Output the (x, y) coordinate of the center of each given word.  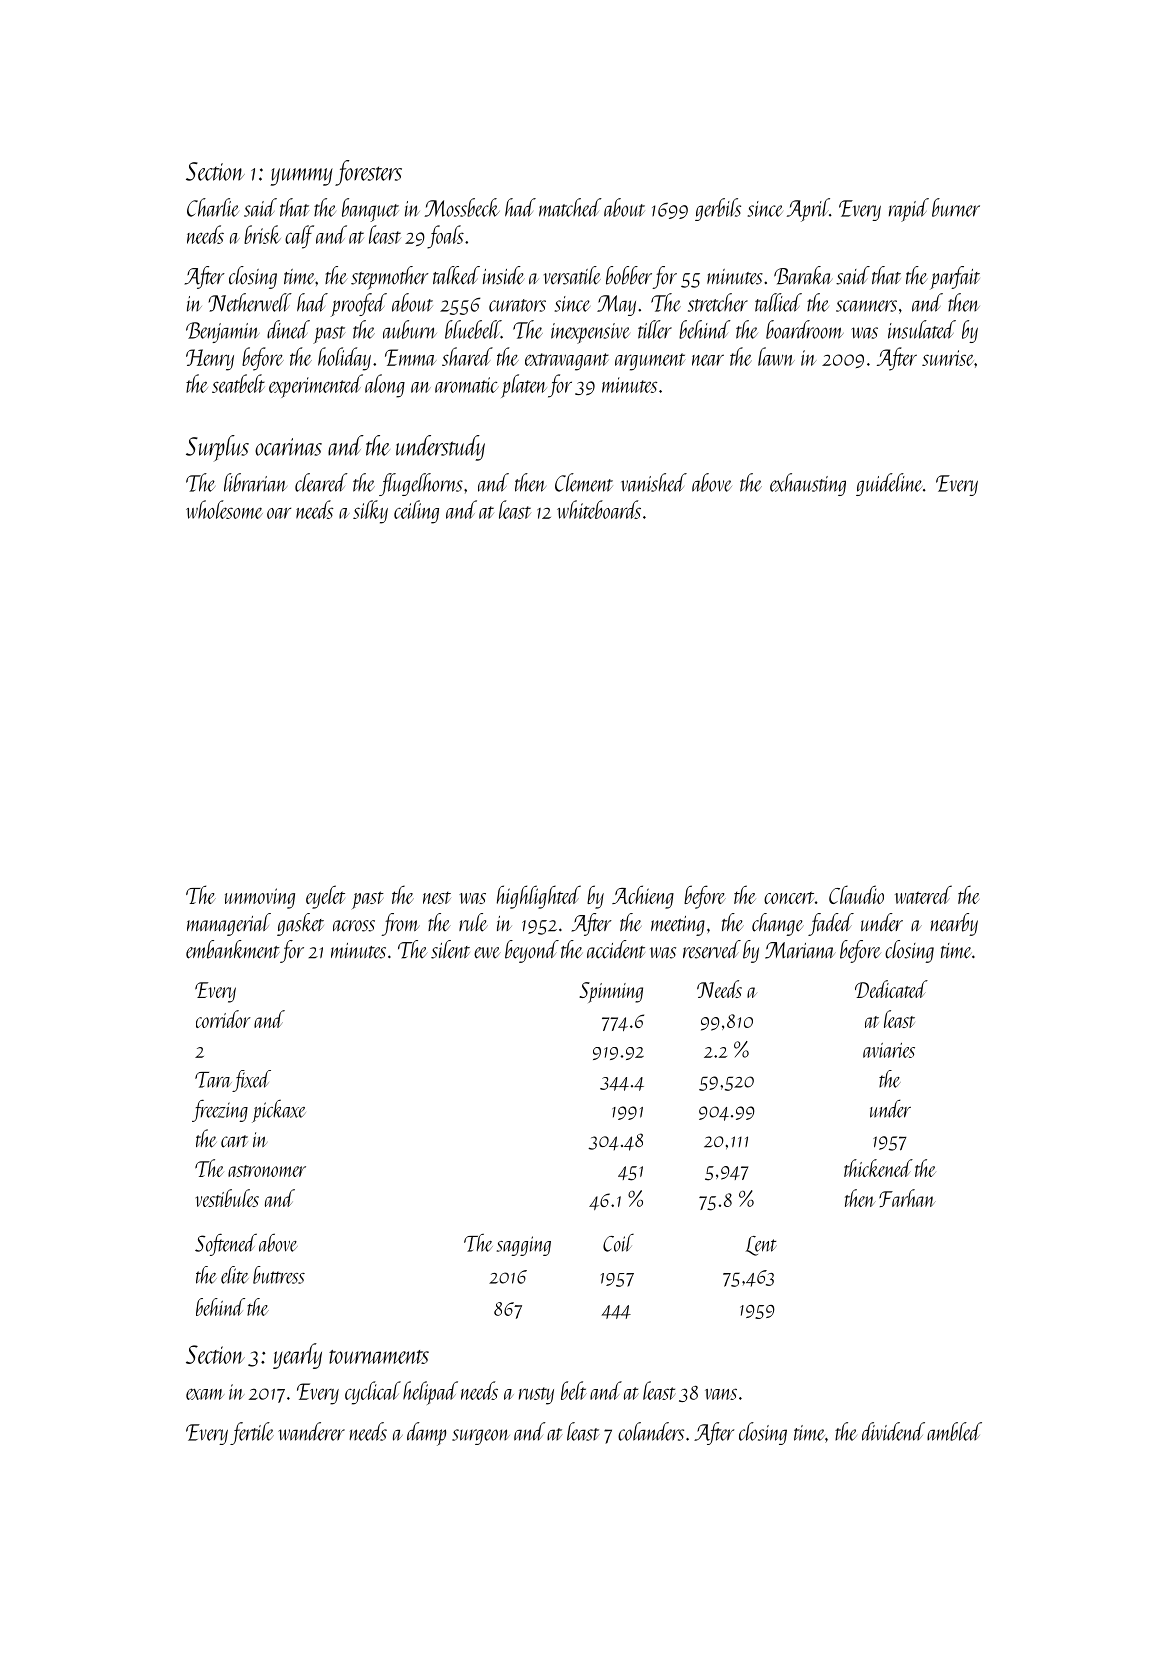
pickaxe (279, 1111)
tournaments (379, 1357)
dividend (893, 1431)
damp (426, 1434)
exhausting (808, 484)
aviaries (889, 1050)
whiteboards (599, 509)
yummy (302, 177)
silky (370, 512)
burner (956, 207)
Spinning (611, 992)
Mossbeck (462, 207)
